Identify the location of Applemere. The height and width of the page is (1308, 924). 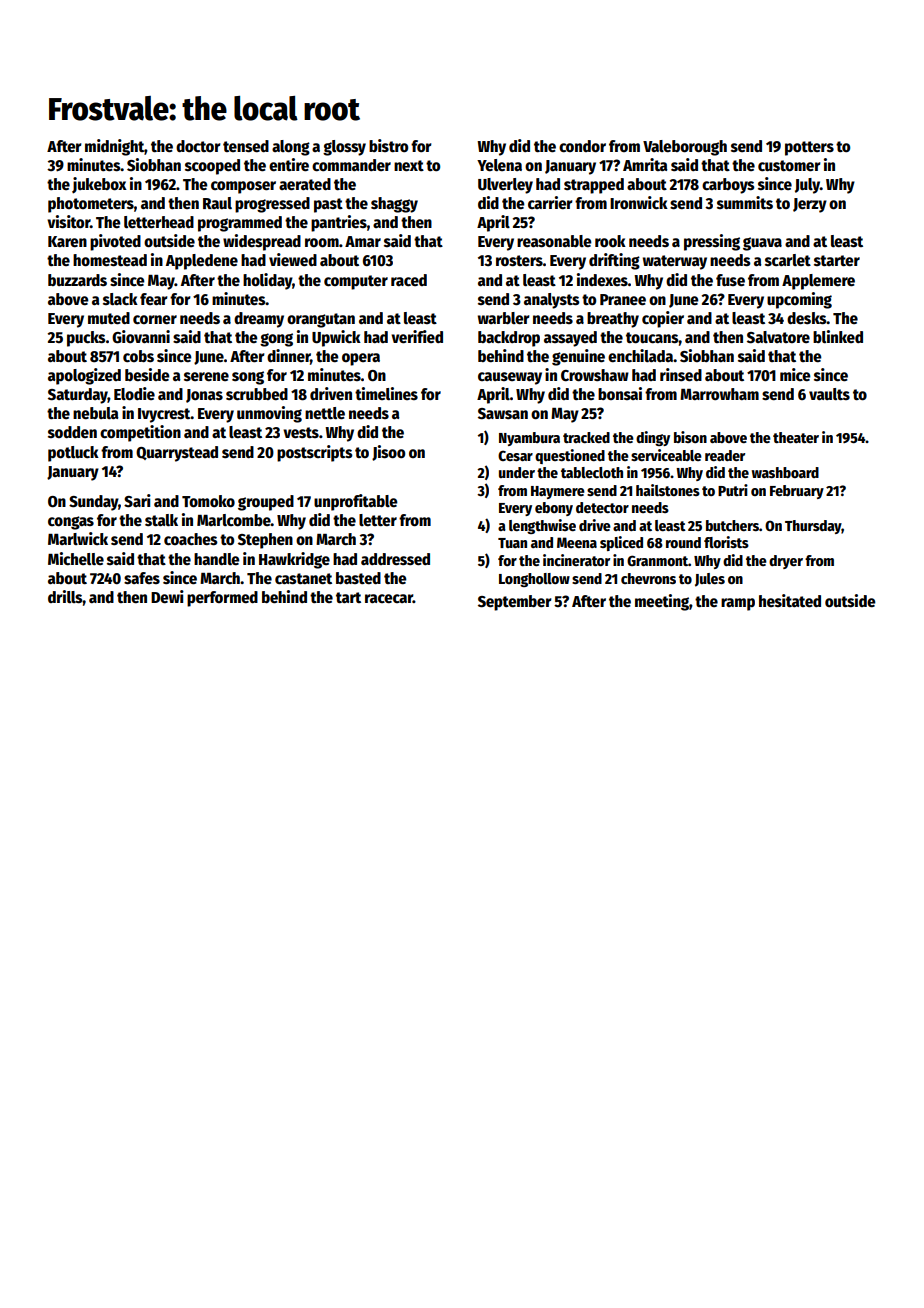
(818, 282).
